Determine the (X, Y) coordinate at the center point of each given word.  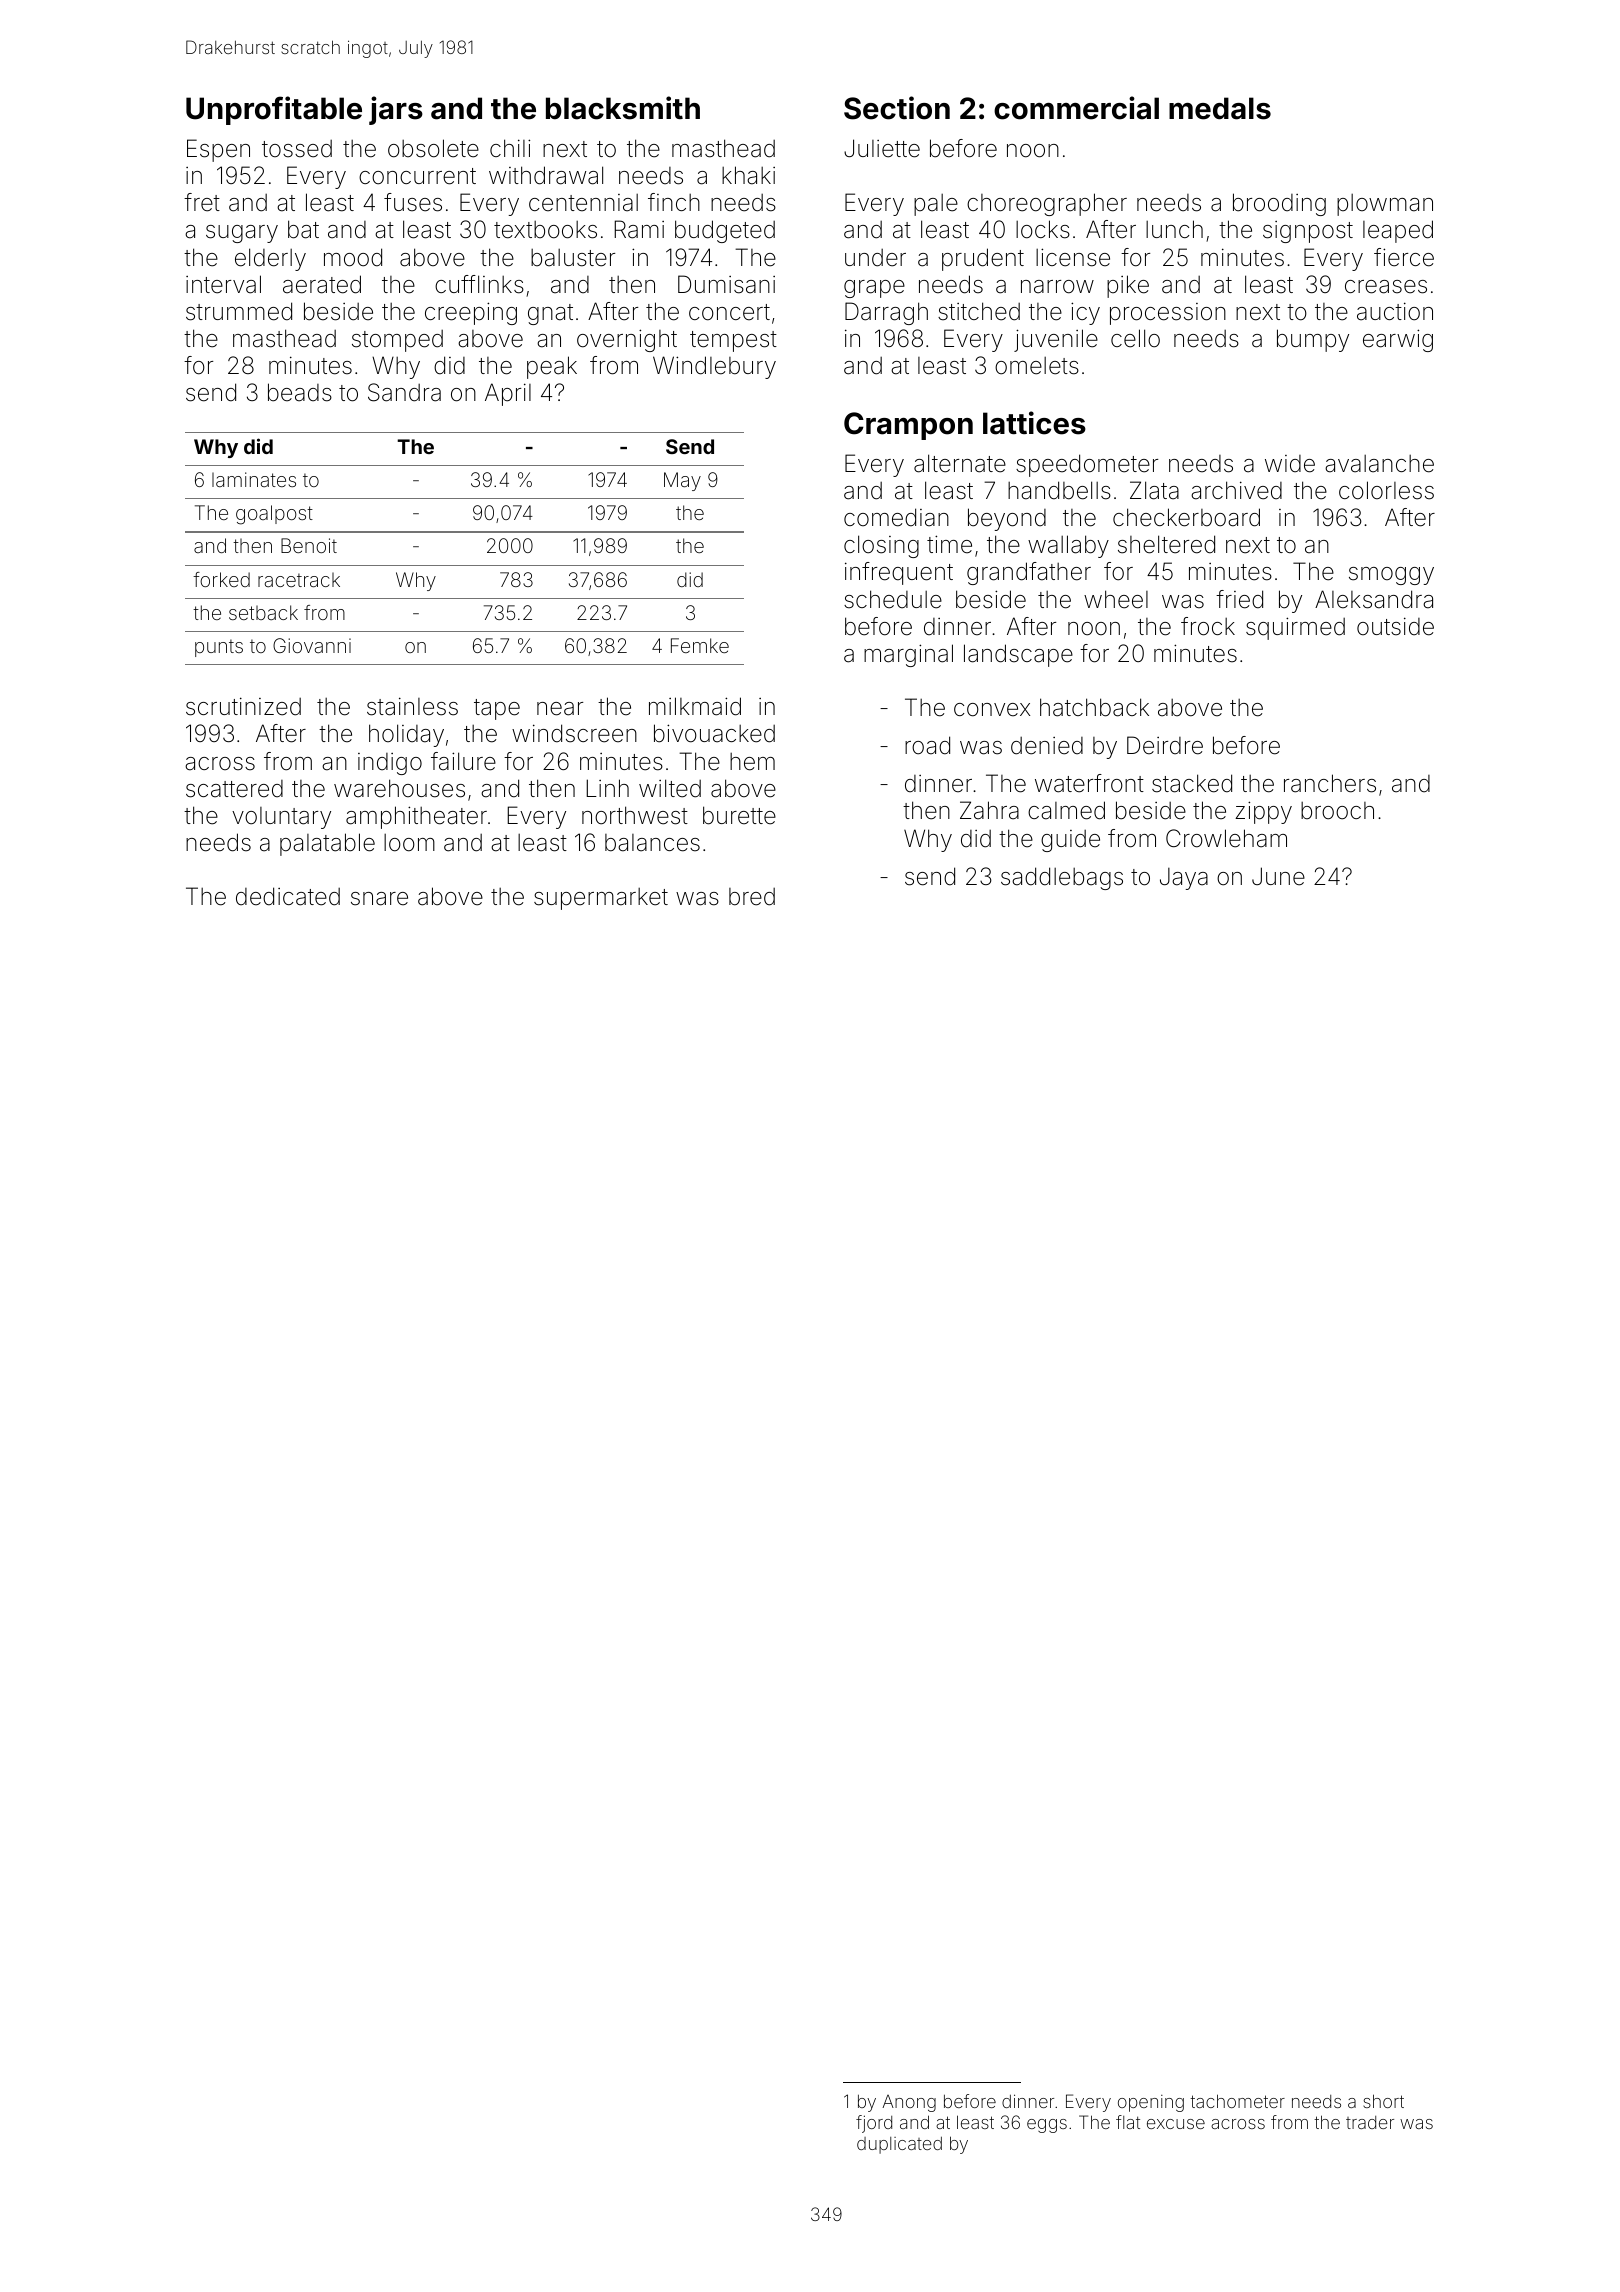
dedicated (288, 896)
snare (379, 899)
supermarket (601, 899)
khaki (748, 175)
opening (1151, 2103)
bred (752, 897)
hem (752, 762)
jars (396, 110)
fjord (874, 2124)
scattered (234, 789)
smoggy (1391, 576)
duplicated (899, 2145)
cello (1135, 338)
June (1278, 876)
